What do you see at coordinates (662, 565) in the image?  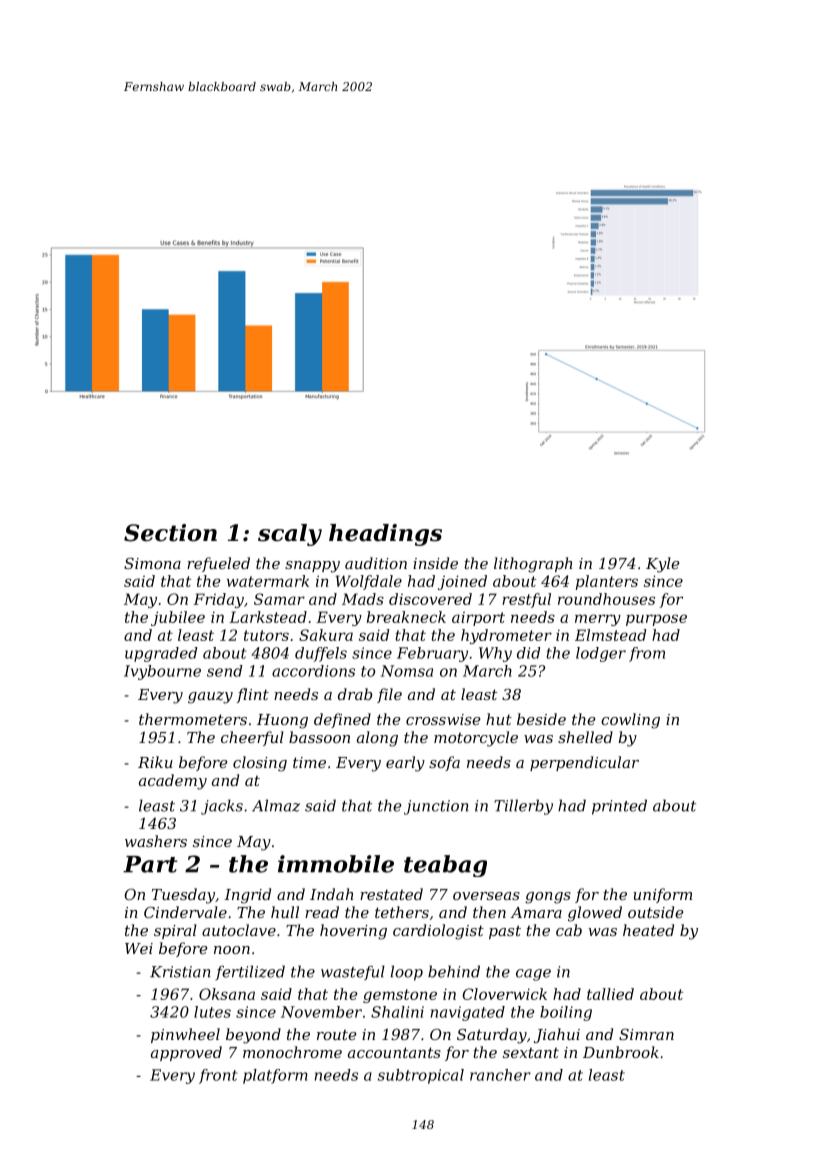 I see `Kyle` at bounding box center [662, 565].
